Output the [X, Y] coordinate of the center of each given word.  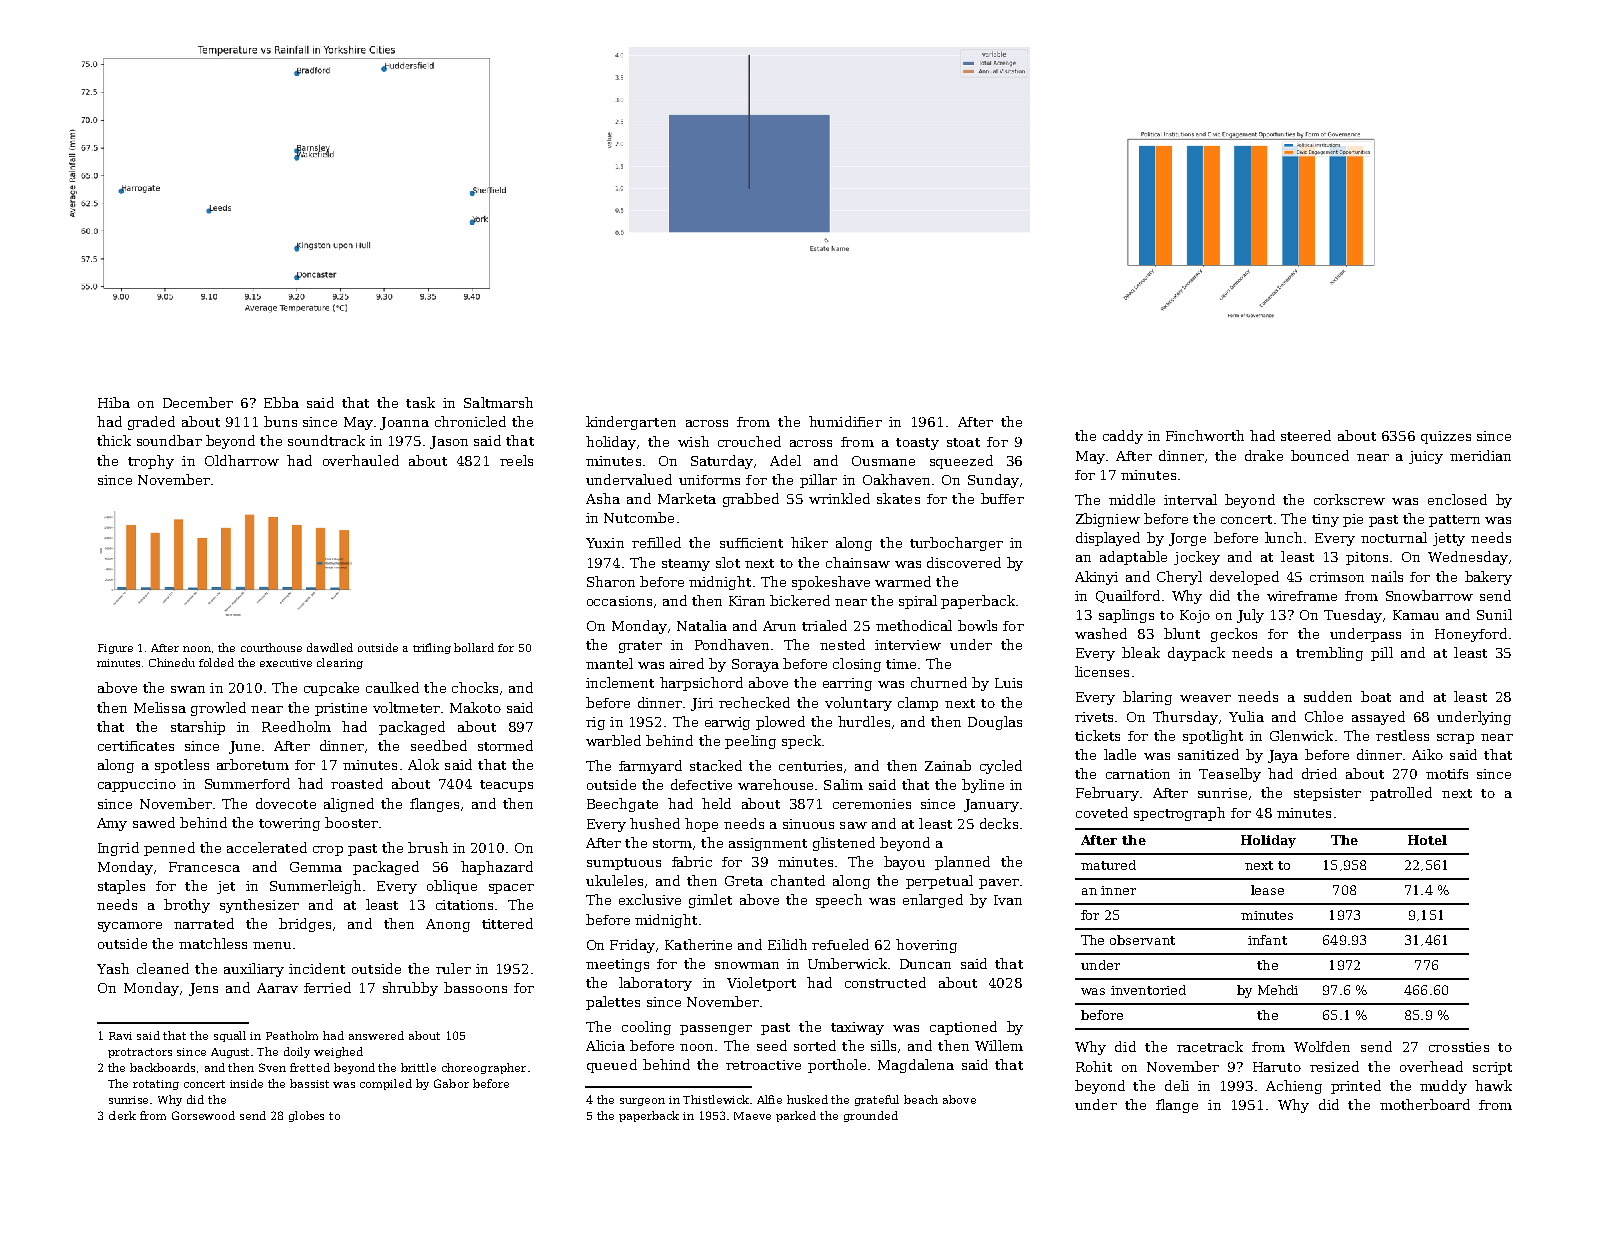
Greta [744, 881]
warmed [903, 581]
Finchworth [1205, 435]
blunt [1182, 633]
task [420, 402]
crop [328, 851]
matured [1108, 865]
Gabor [451, 1083]
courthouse [271, 647]
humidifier [845, 421]
